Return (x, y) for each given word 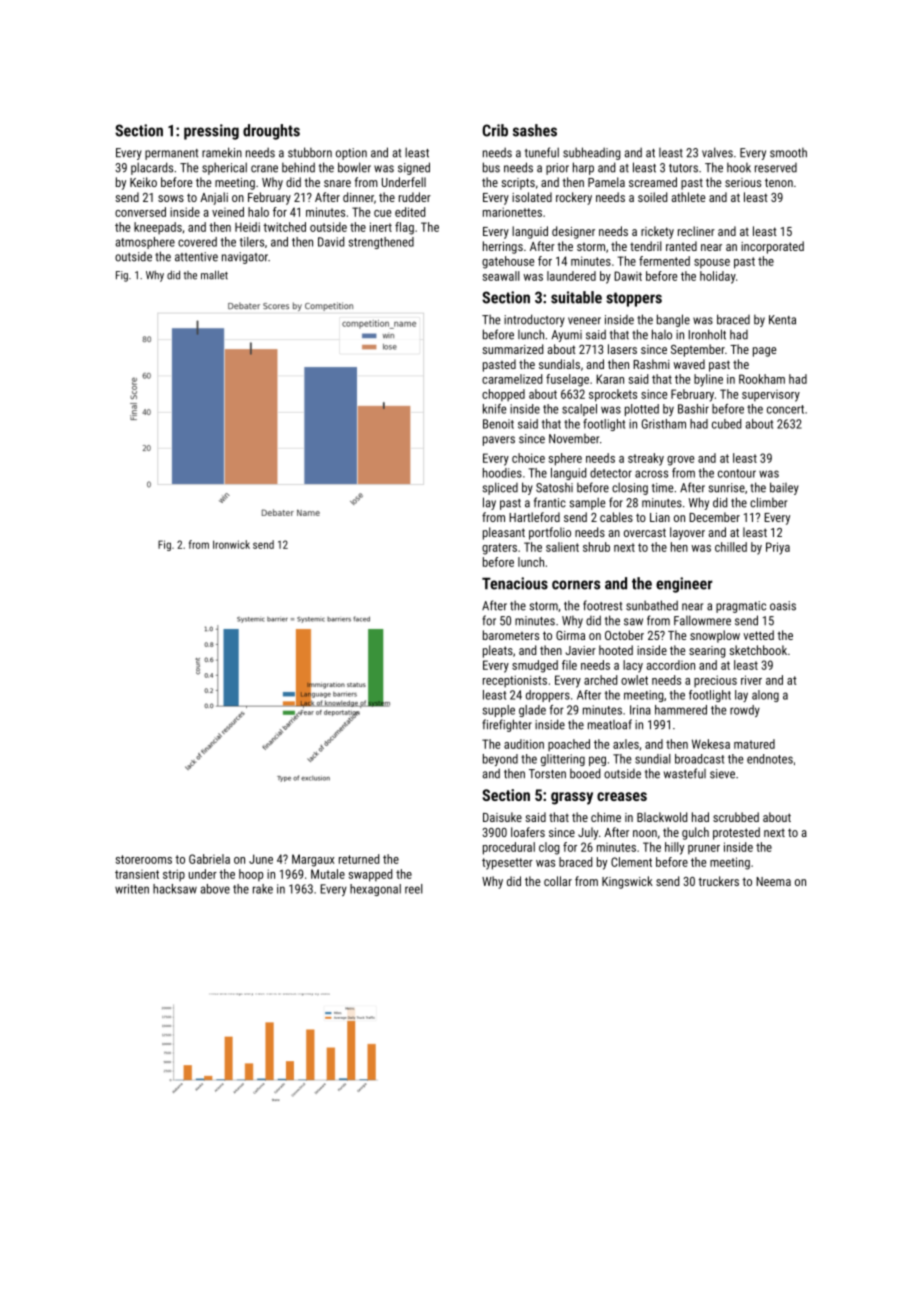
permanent (171, 154)
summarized (512, 349)
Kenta (782, 320)
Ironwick (231, 544)
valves (717, 152)
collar (558, 881)
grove (680, 461)
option (351, 154)
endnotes (770, 759)
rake (263, 889)
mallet (214, 275)
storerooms (144, 859)
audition (524, 744)
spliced (500, 488)
